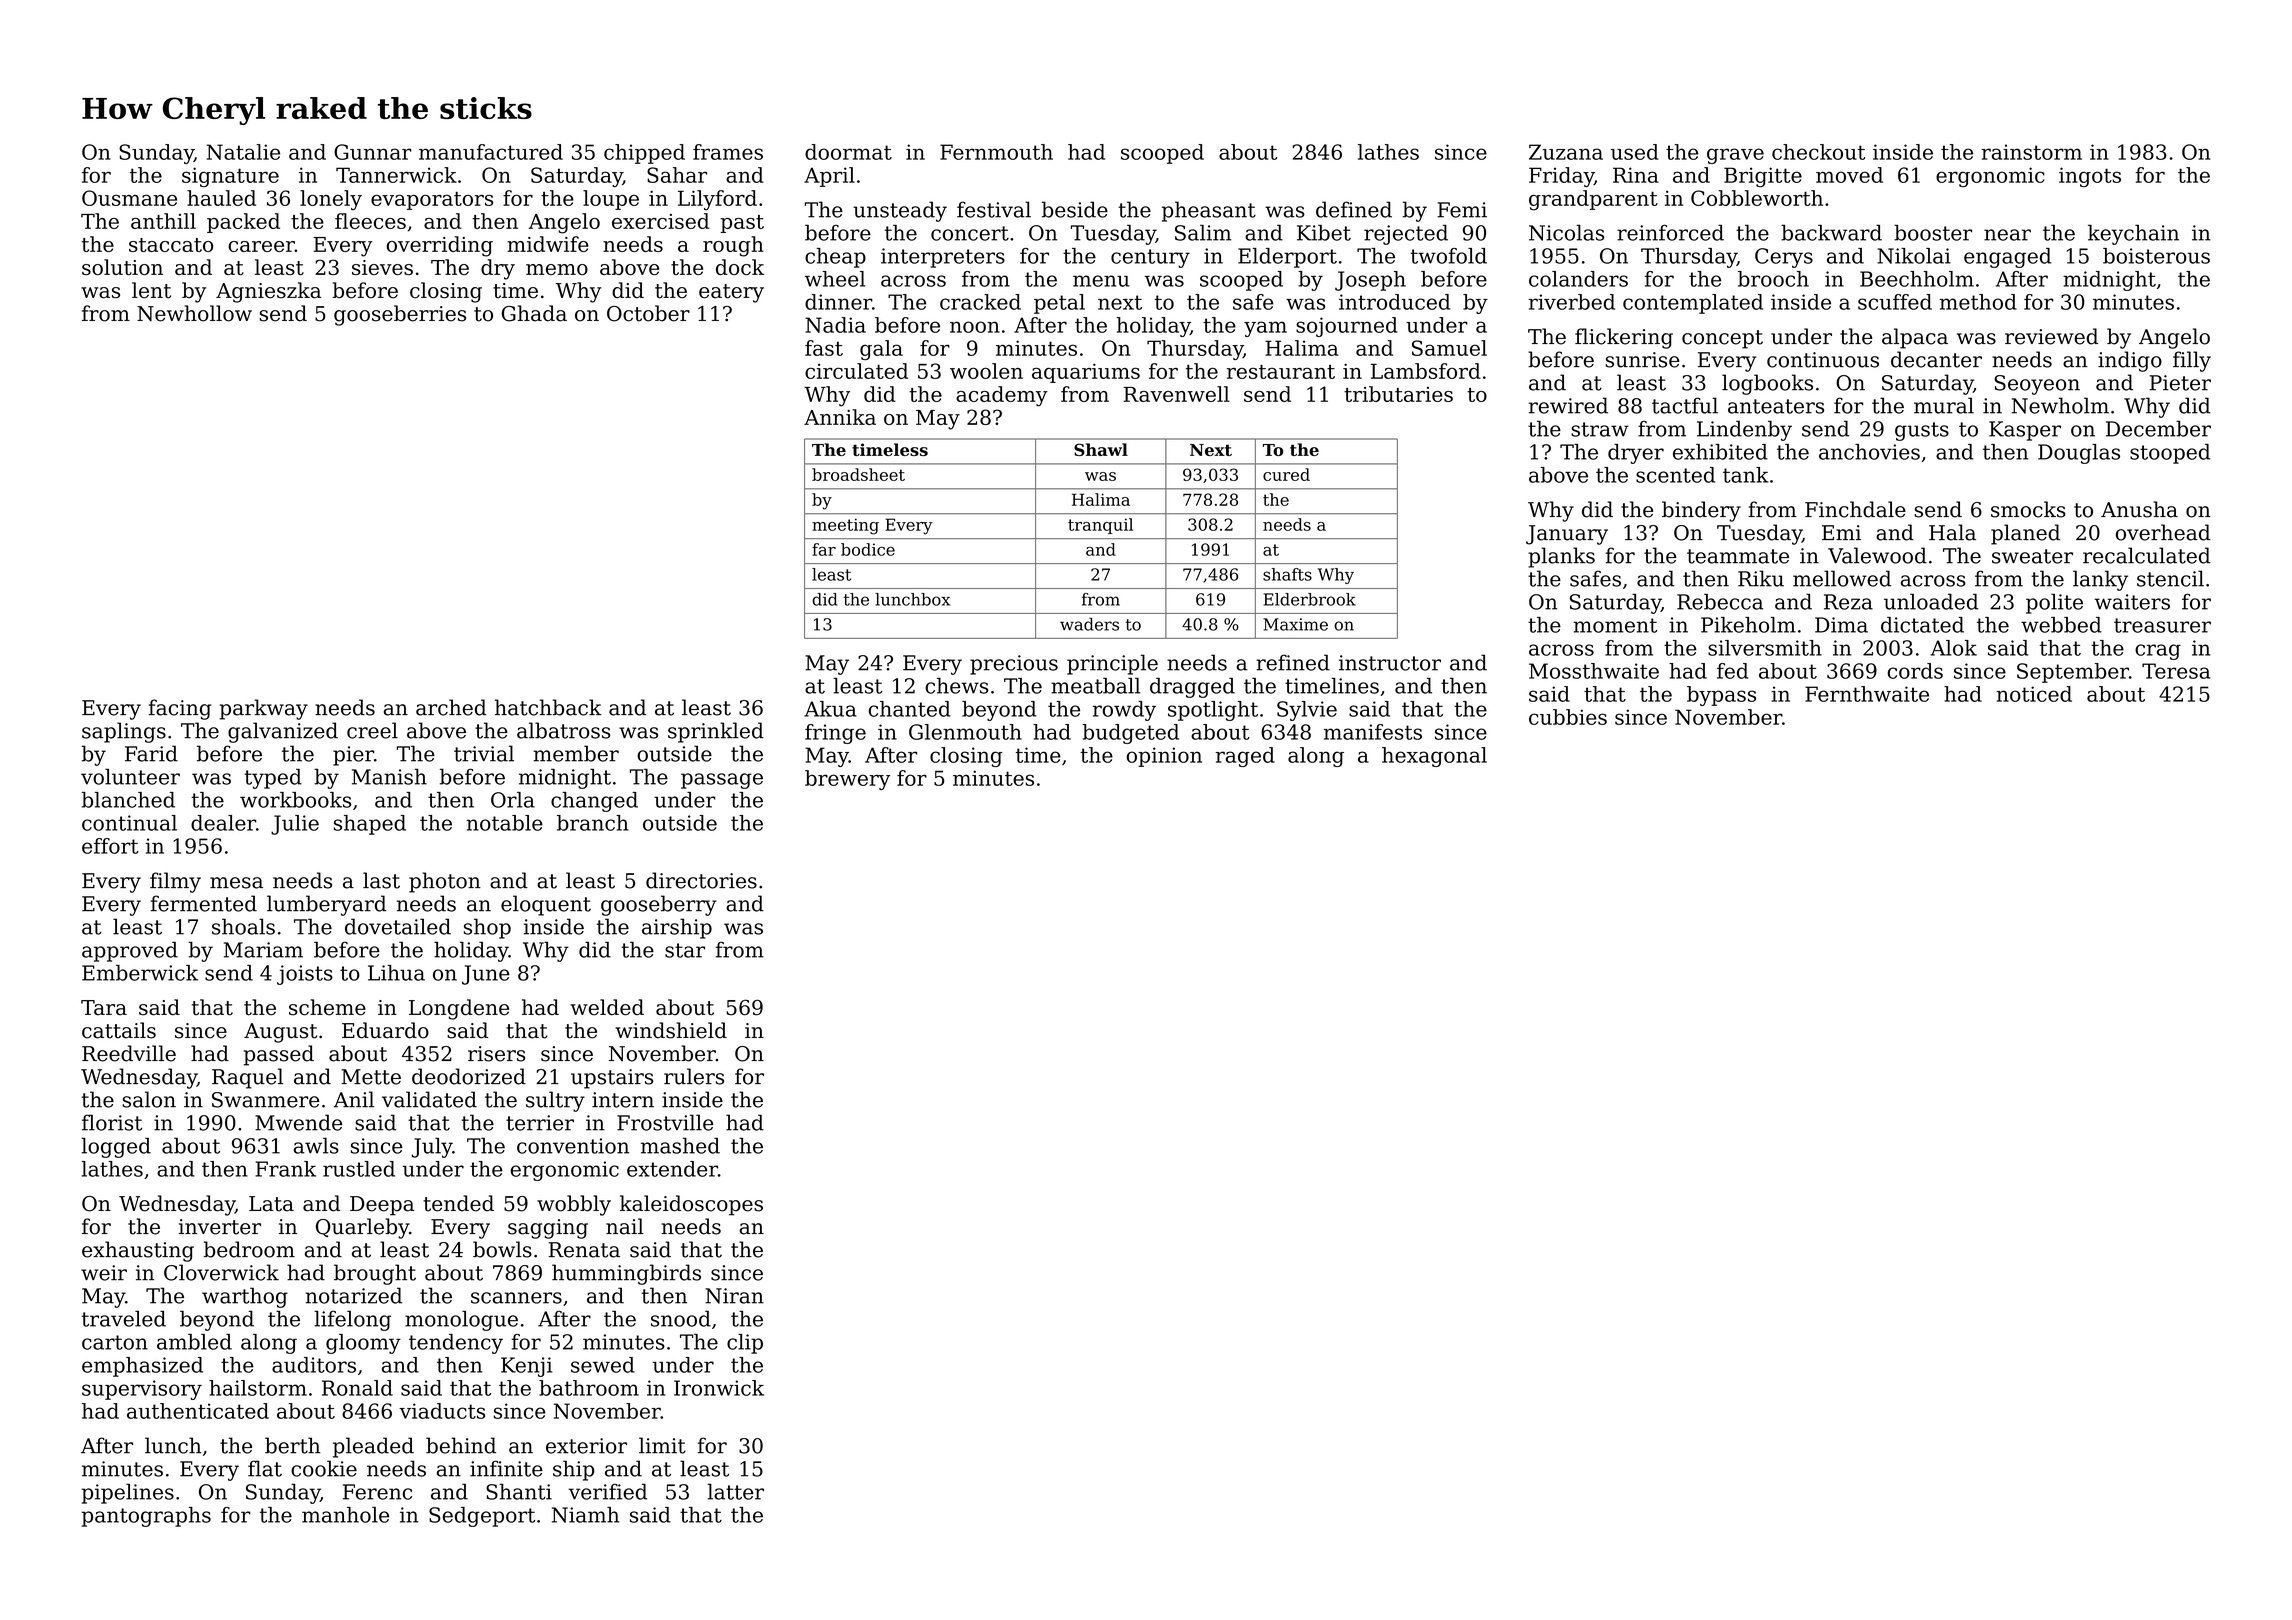 The image size is (2292, 1620). I want to click on Frostville, so click(665, 1122).
